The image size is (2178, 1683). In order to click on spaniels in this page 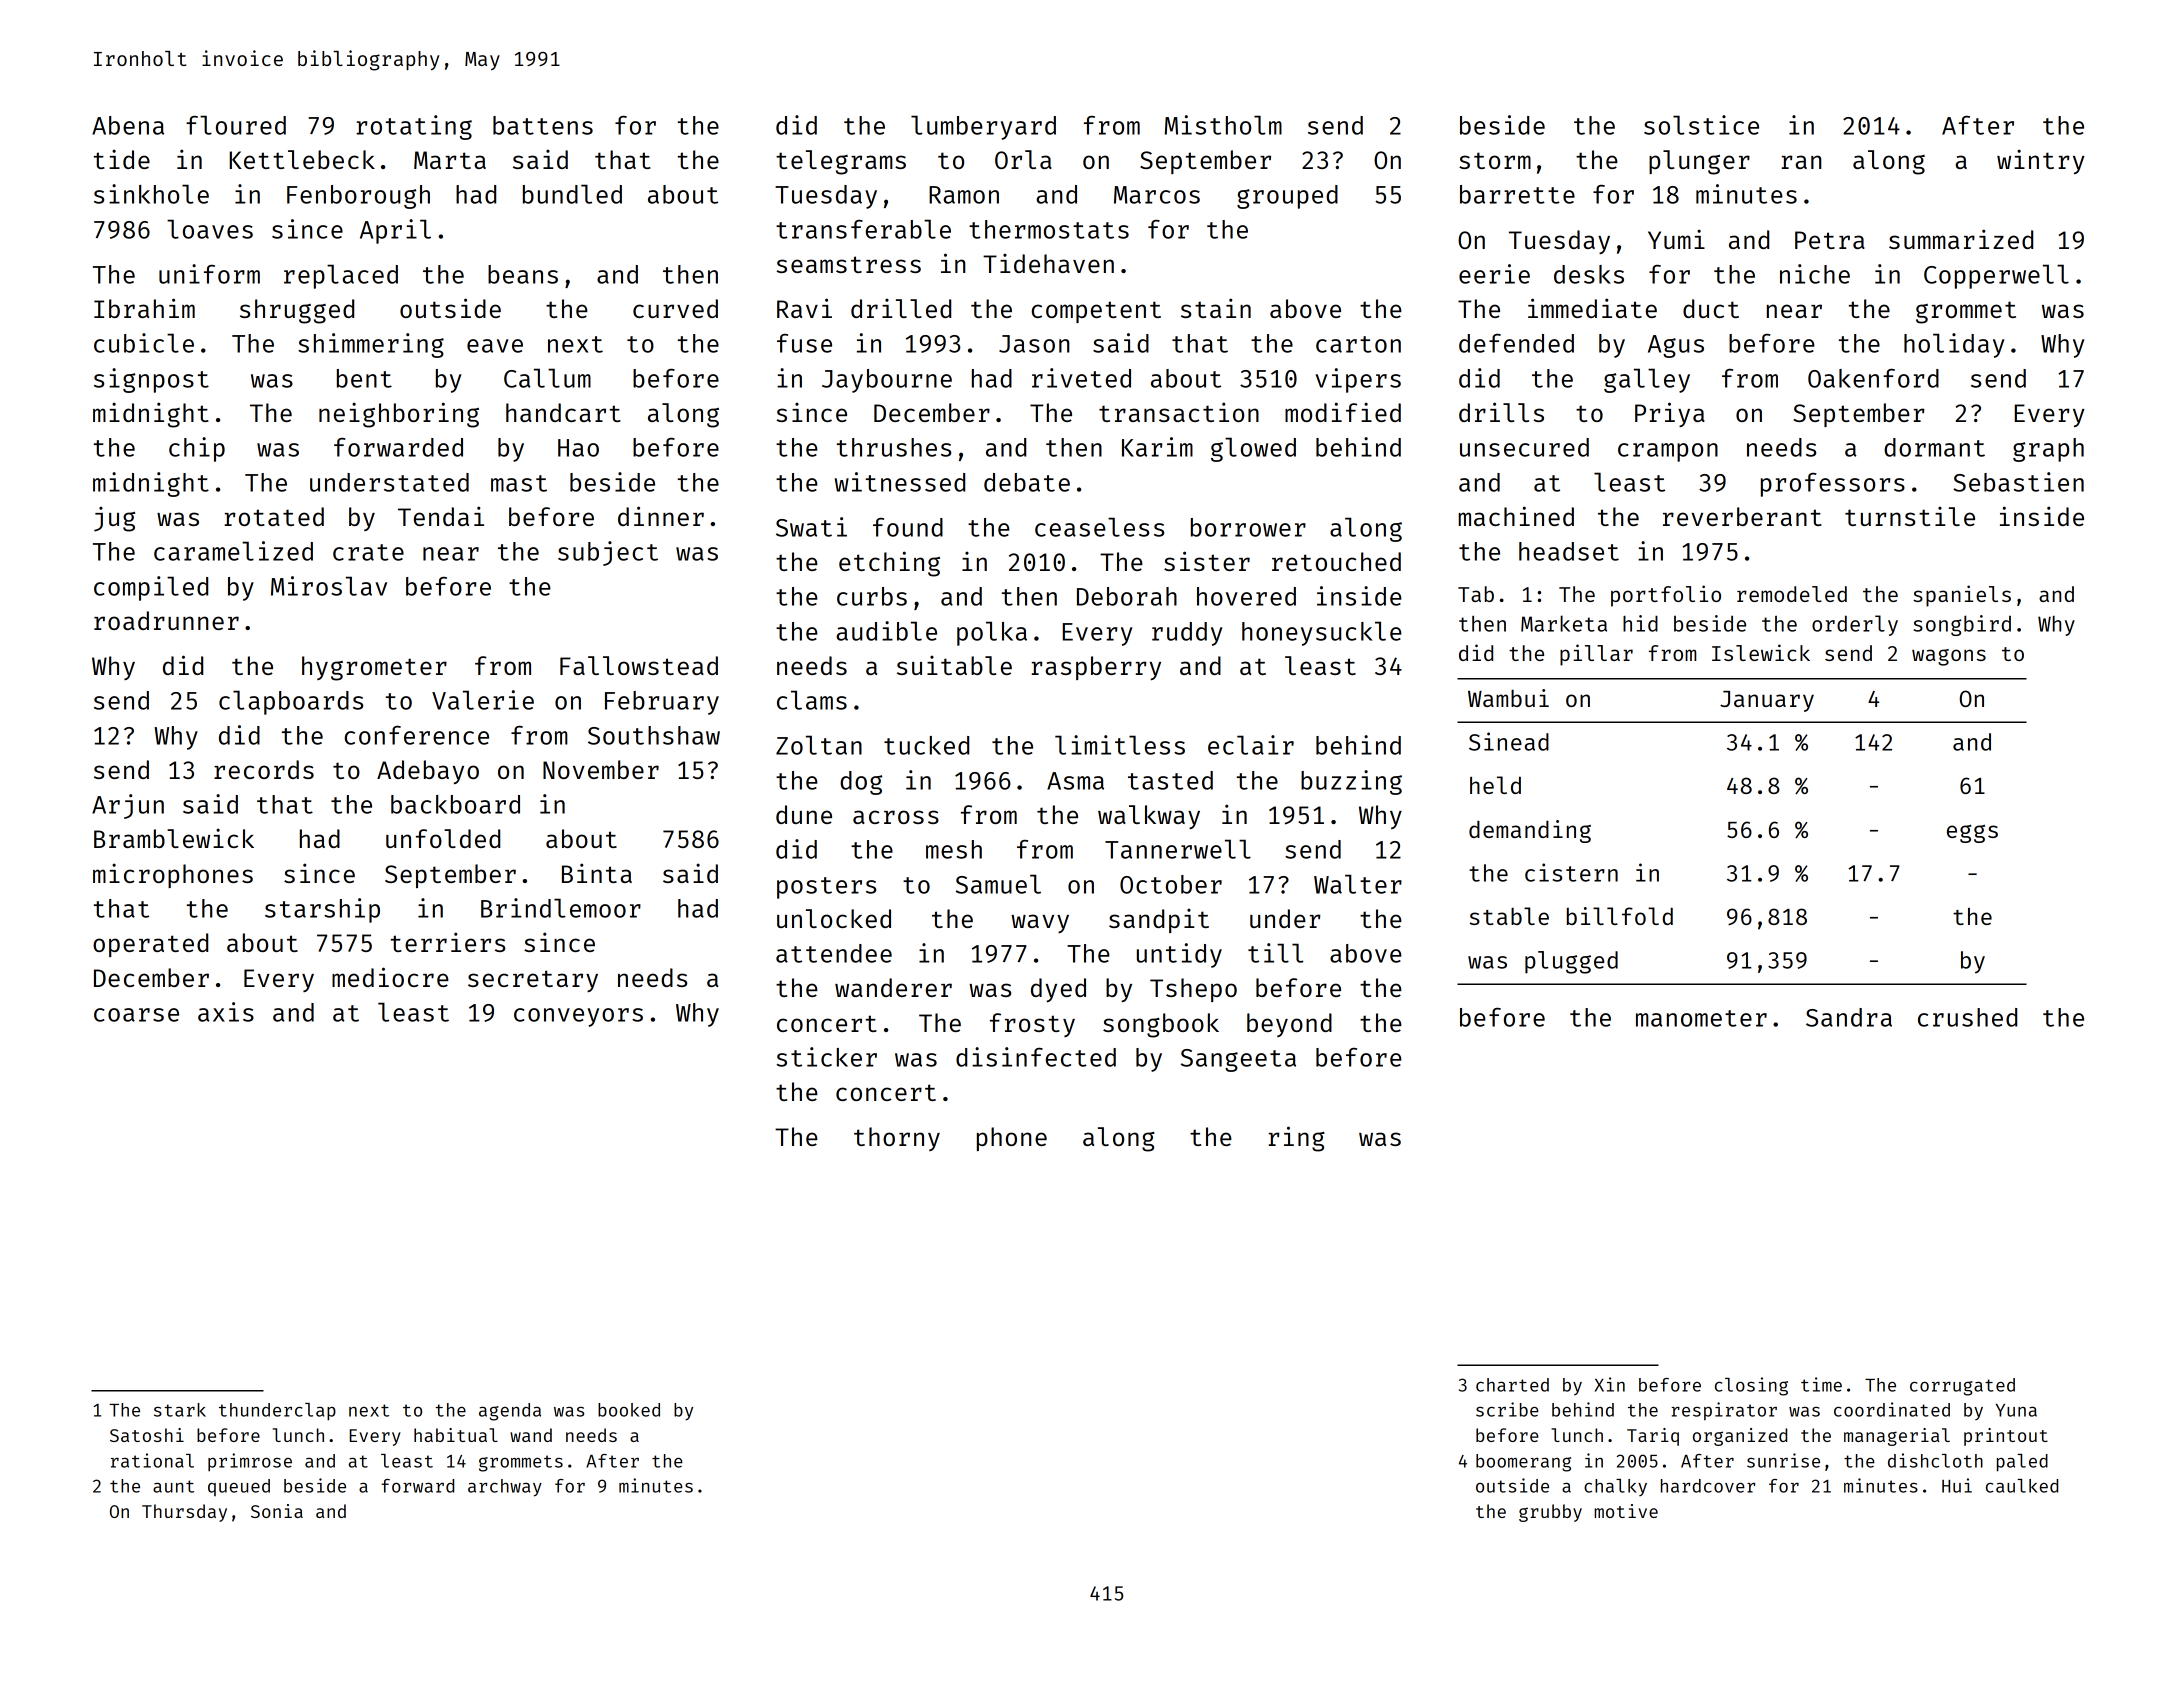, I will do `click(1962, 596)`.
